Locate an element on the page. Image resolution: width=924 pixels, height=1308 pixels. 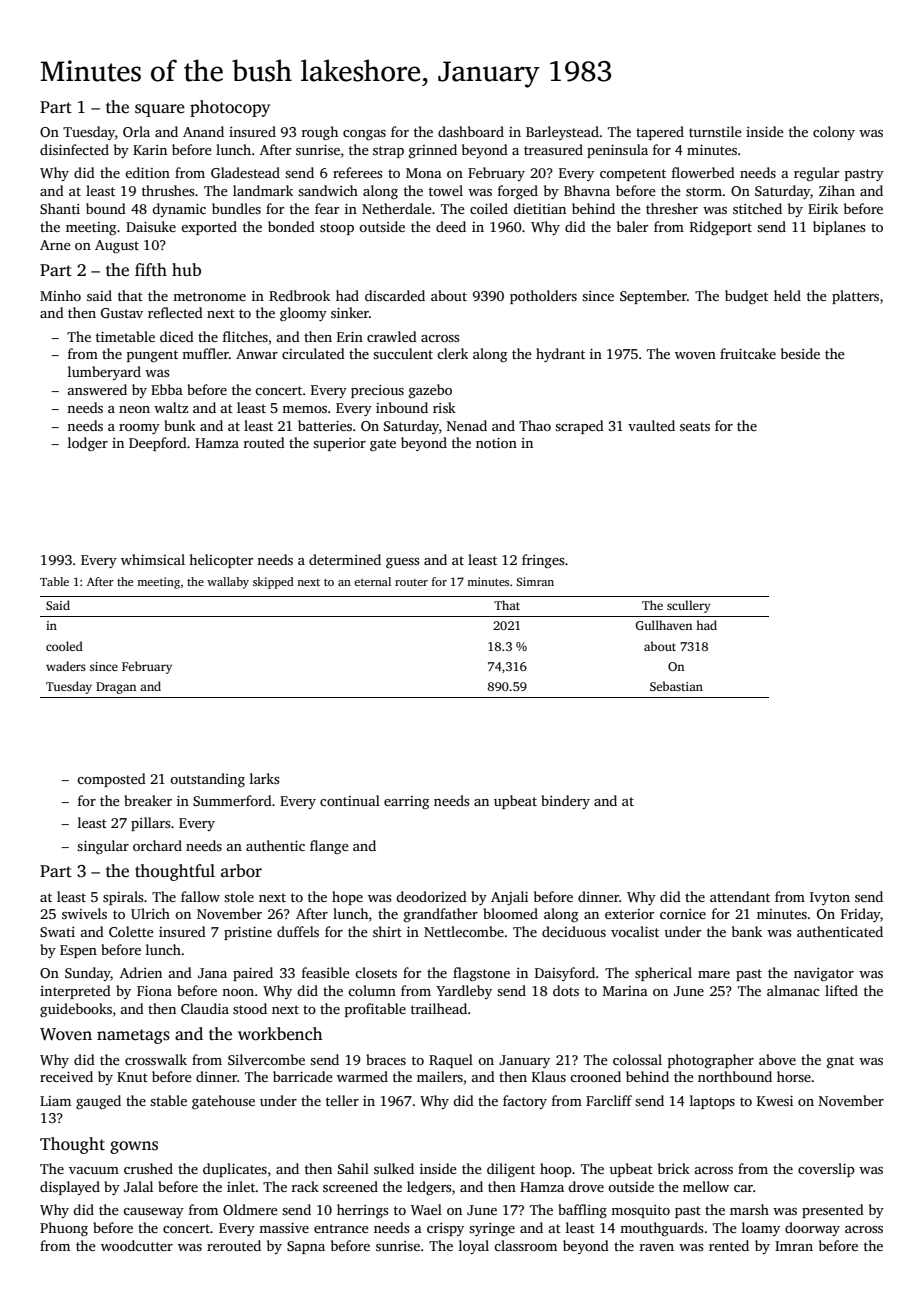
disinfected is located at coordinates (74, 149).
